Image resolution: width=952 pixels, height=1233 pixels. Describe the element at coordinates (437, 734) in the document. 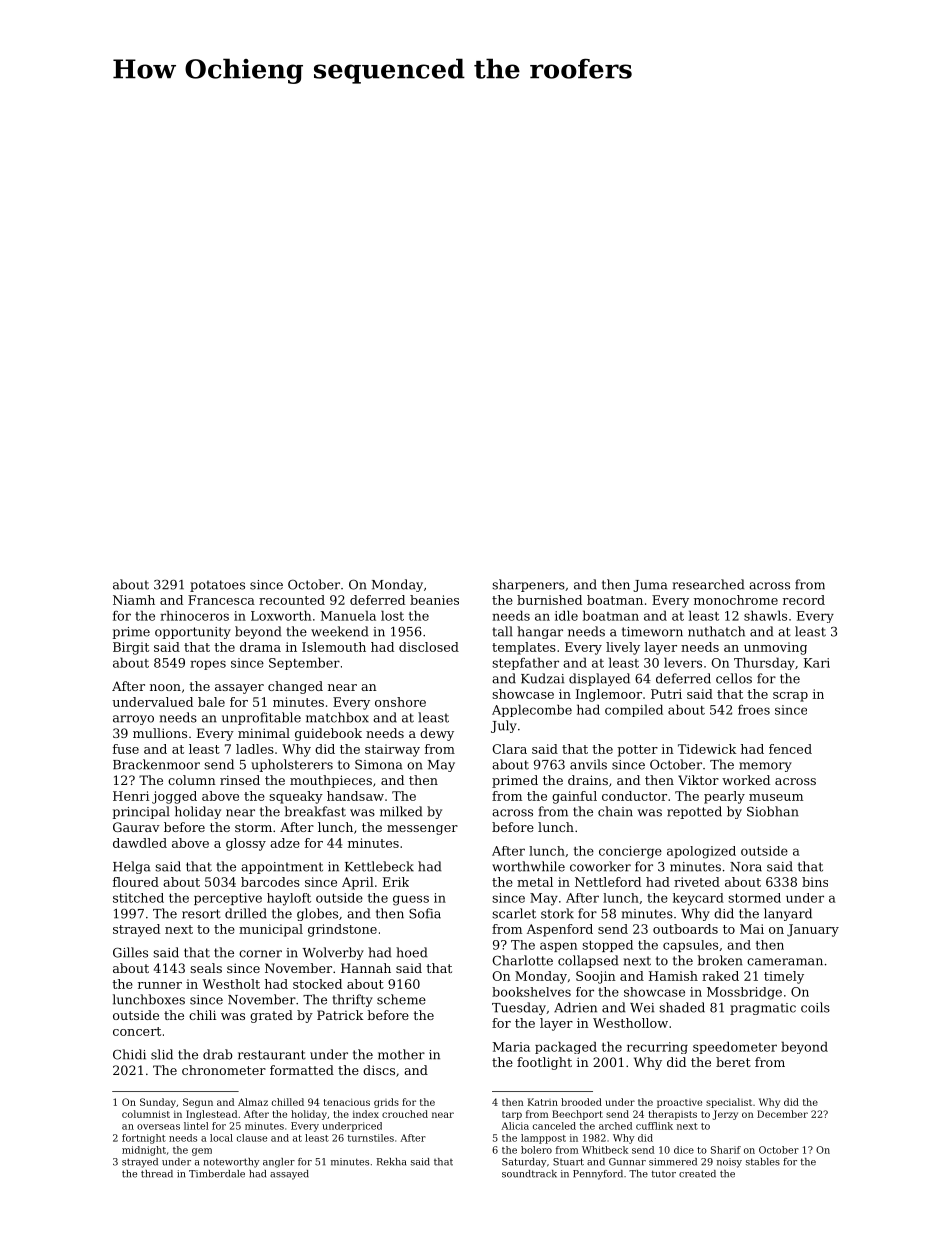

I see `dewy` at that location.
